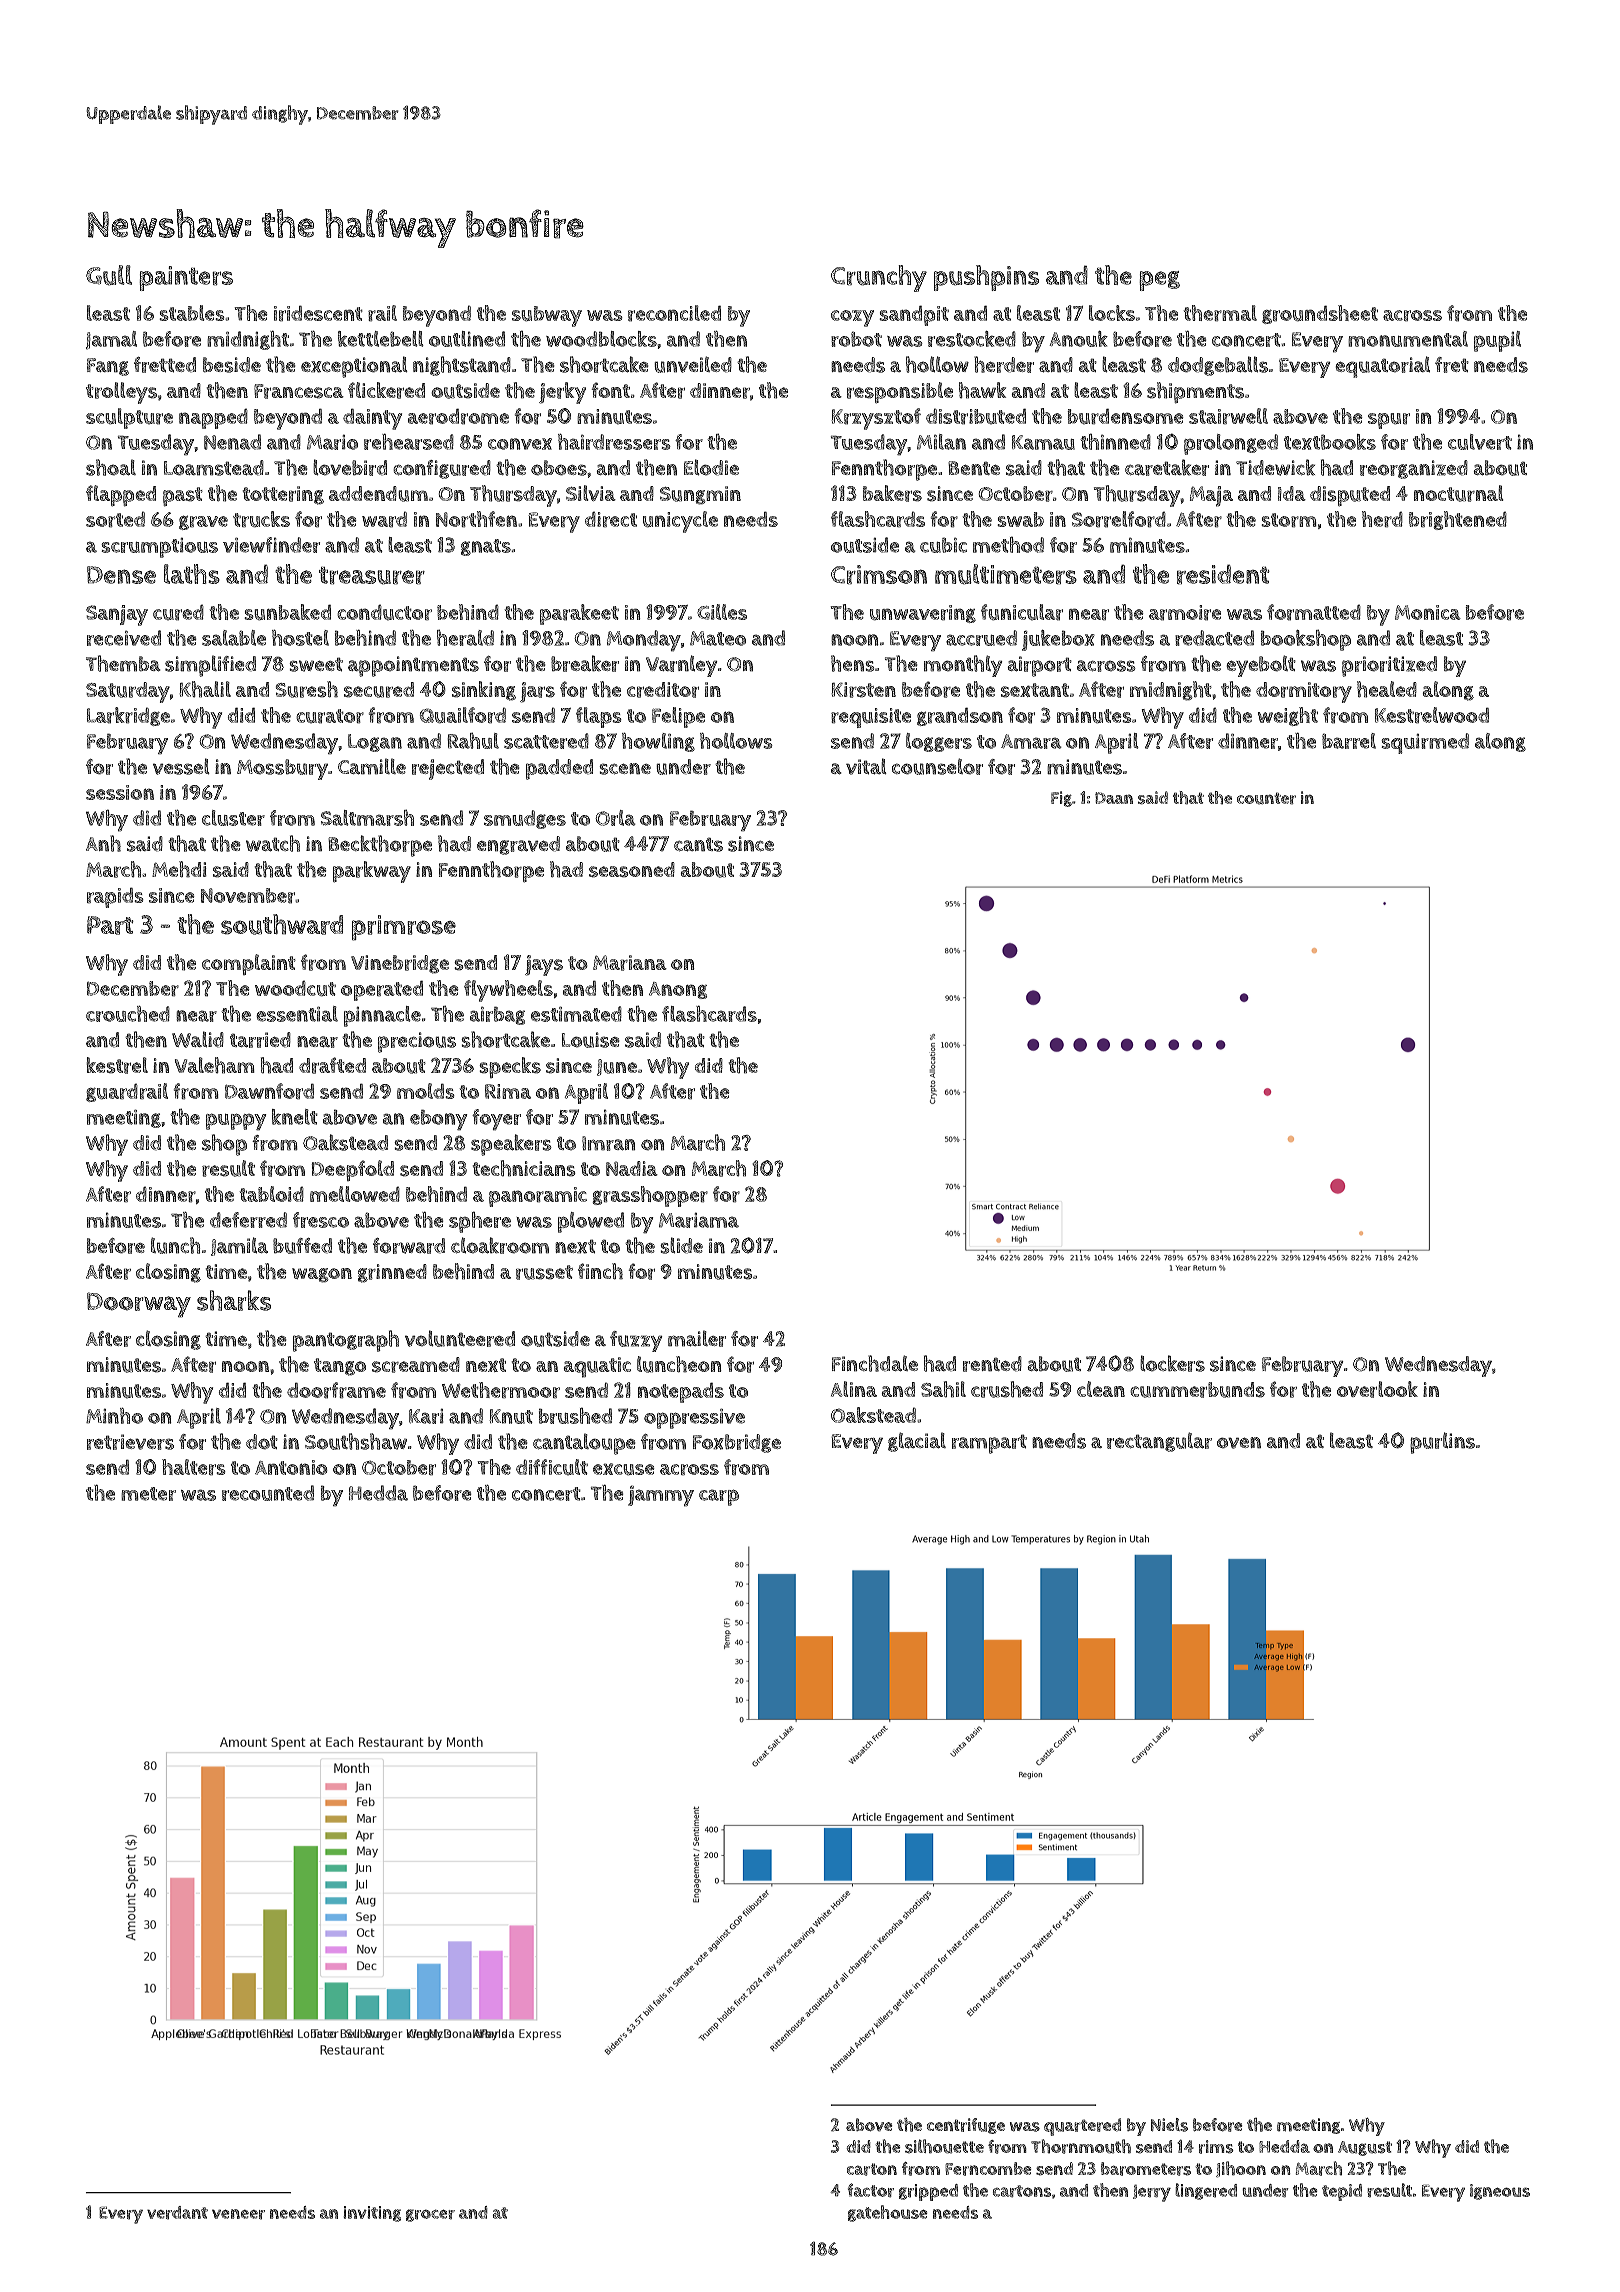  Describe the element at coordinates (177, 2213) in the image. I see `verdant` at that location.
